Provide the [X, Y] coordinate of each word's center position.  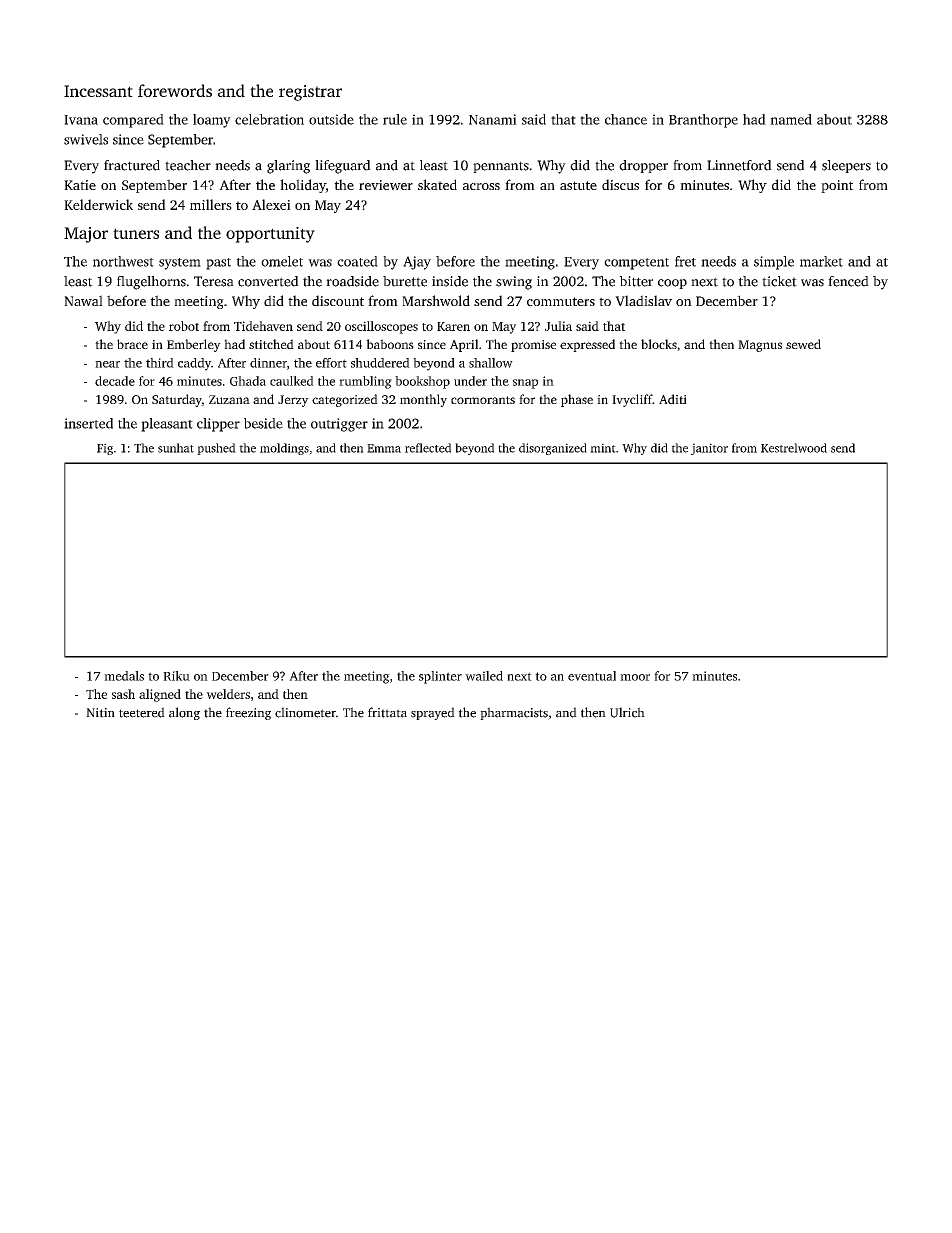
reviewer [386, 185]
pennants [501, 167]
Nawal [83, 300]
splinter [440, 677]
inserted [88, 423]
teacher [188, 165]
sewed [803, 344]
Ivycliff [632, 400]
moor [635, 677]
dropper [643, 166]
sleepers [846, 166]
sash [123, 694]
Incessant [98, 91]
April [464, 345]
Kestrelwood [794, 448]
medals [124, 676]
